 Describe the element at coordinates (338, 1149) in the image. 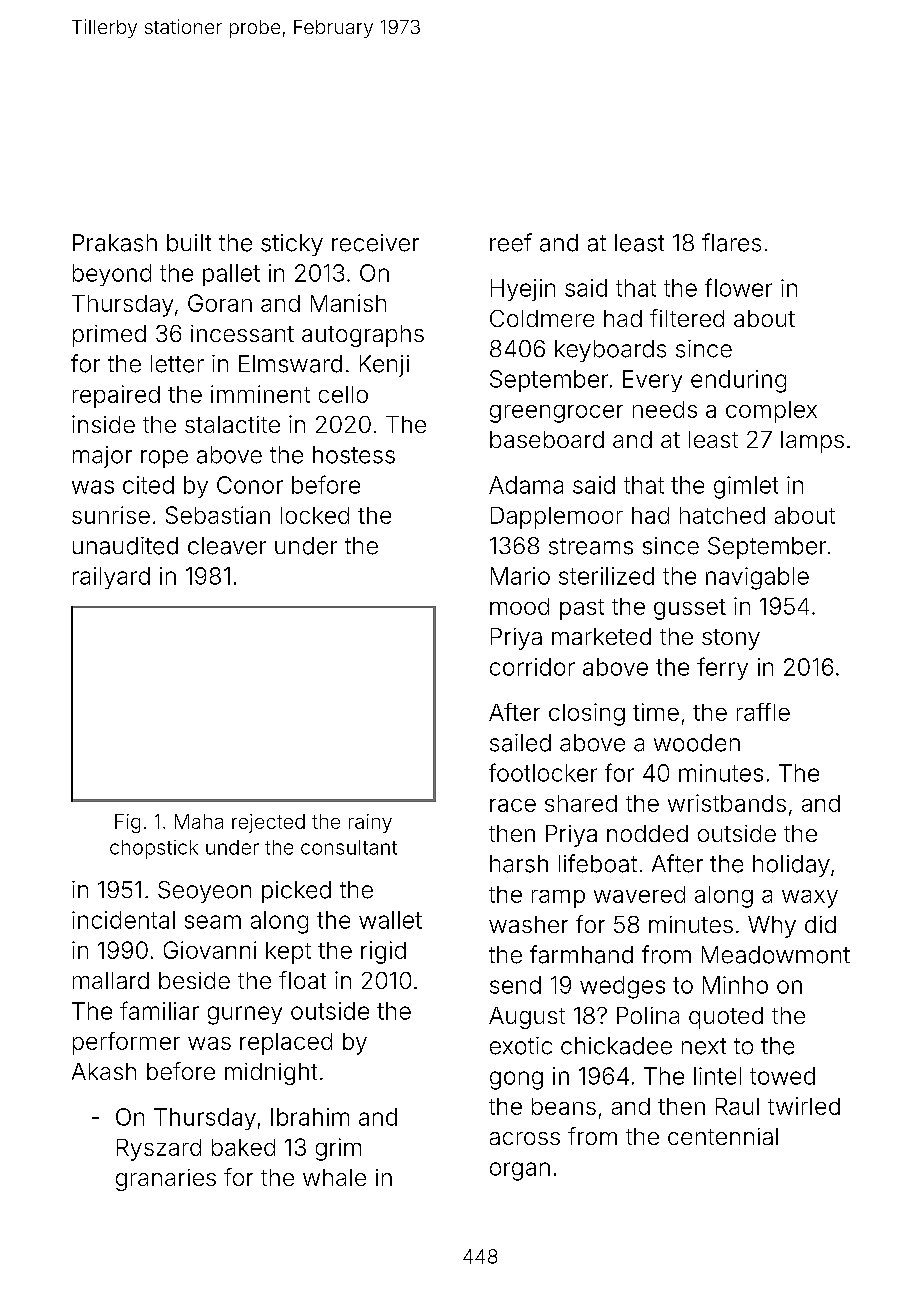

I see `grim` at that location.
